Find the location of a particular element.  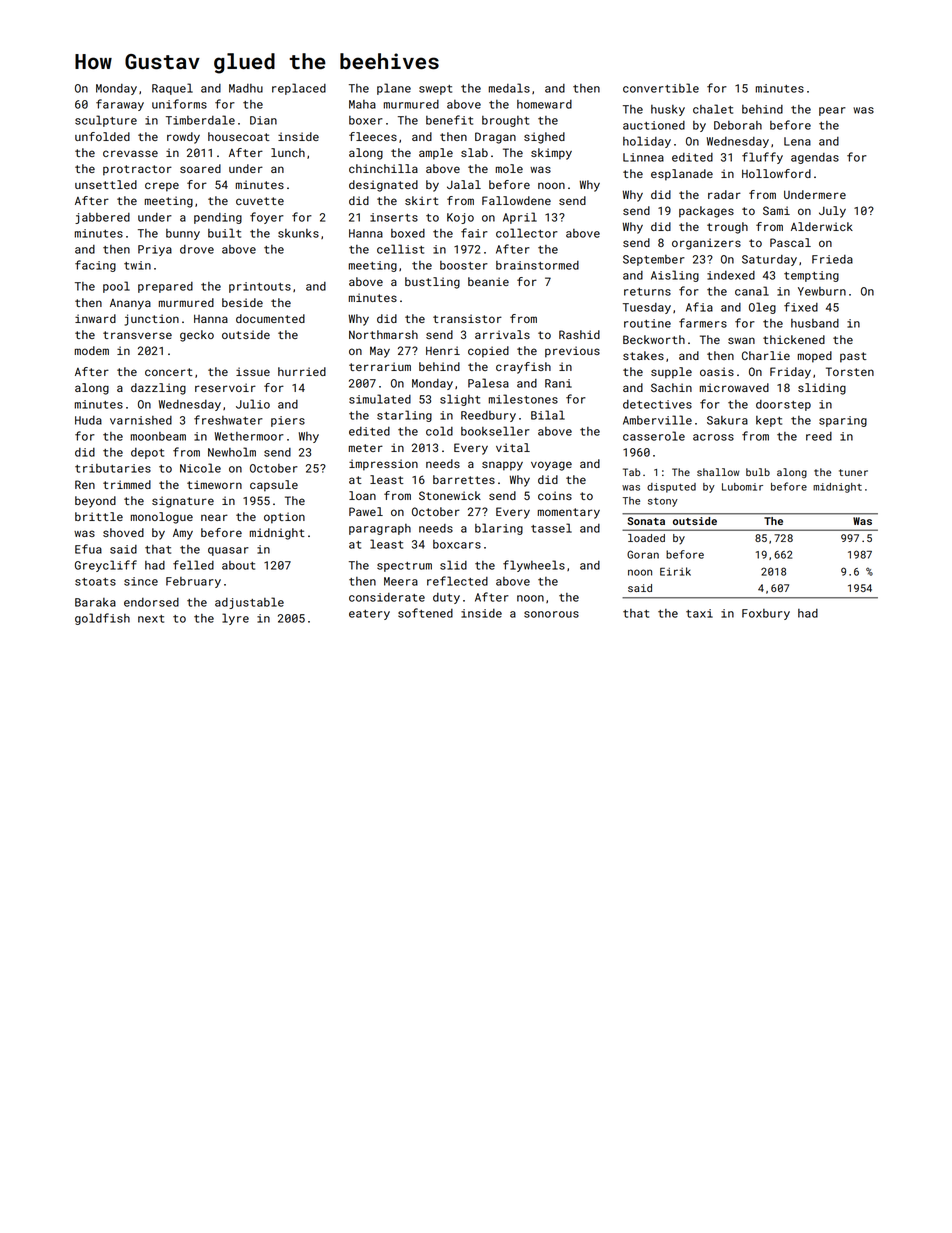

skimpy is located at coordinates (551, 154).
